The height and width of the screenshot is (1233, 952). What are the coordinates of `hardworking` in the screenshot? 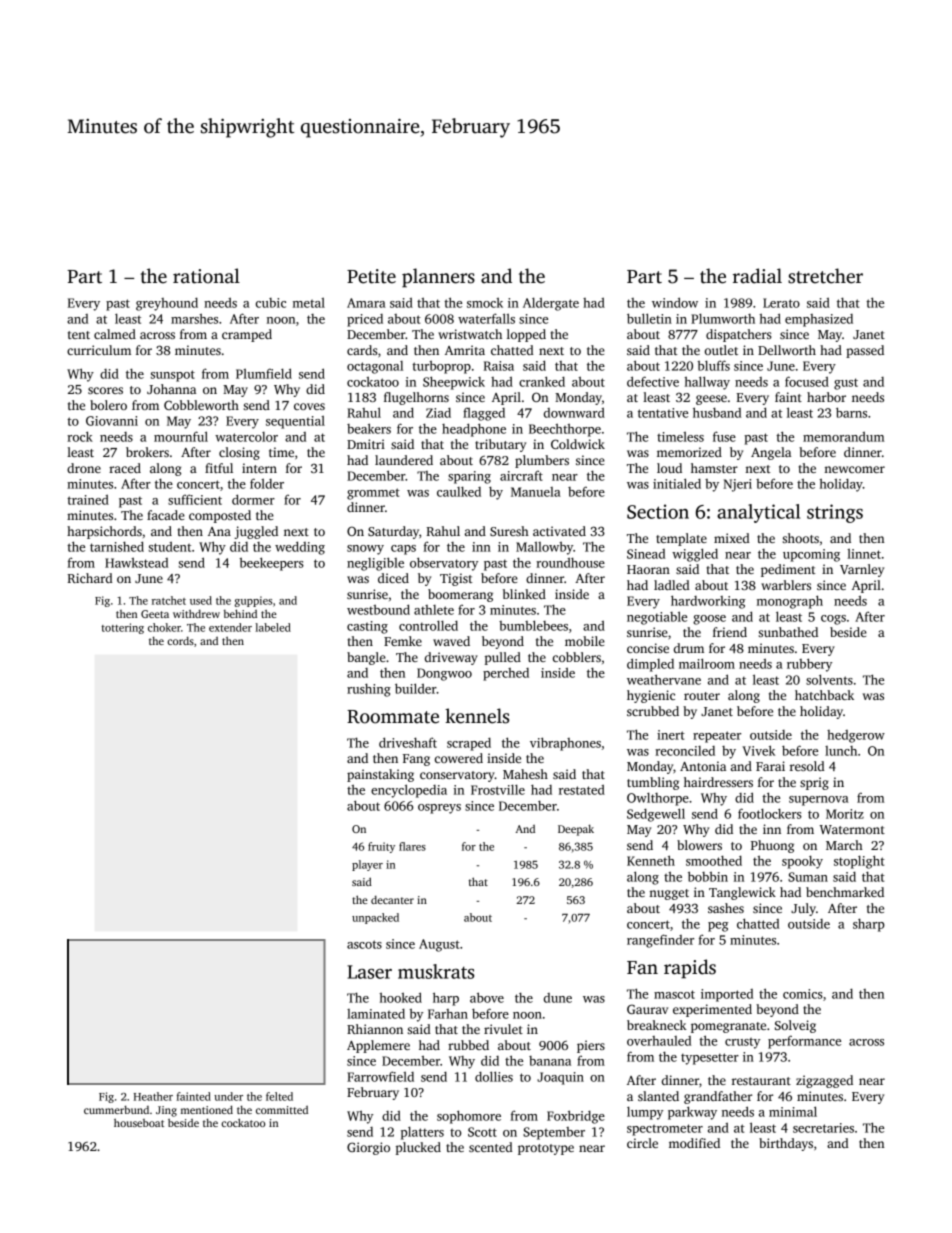 It's located at (708, 602).
